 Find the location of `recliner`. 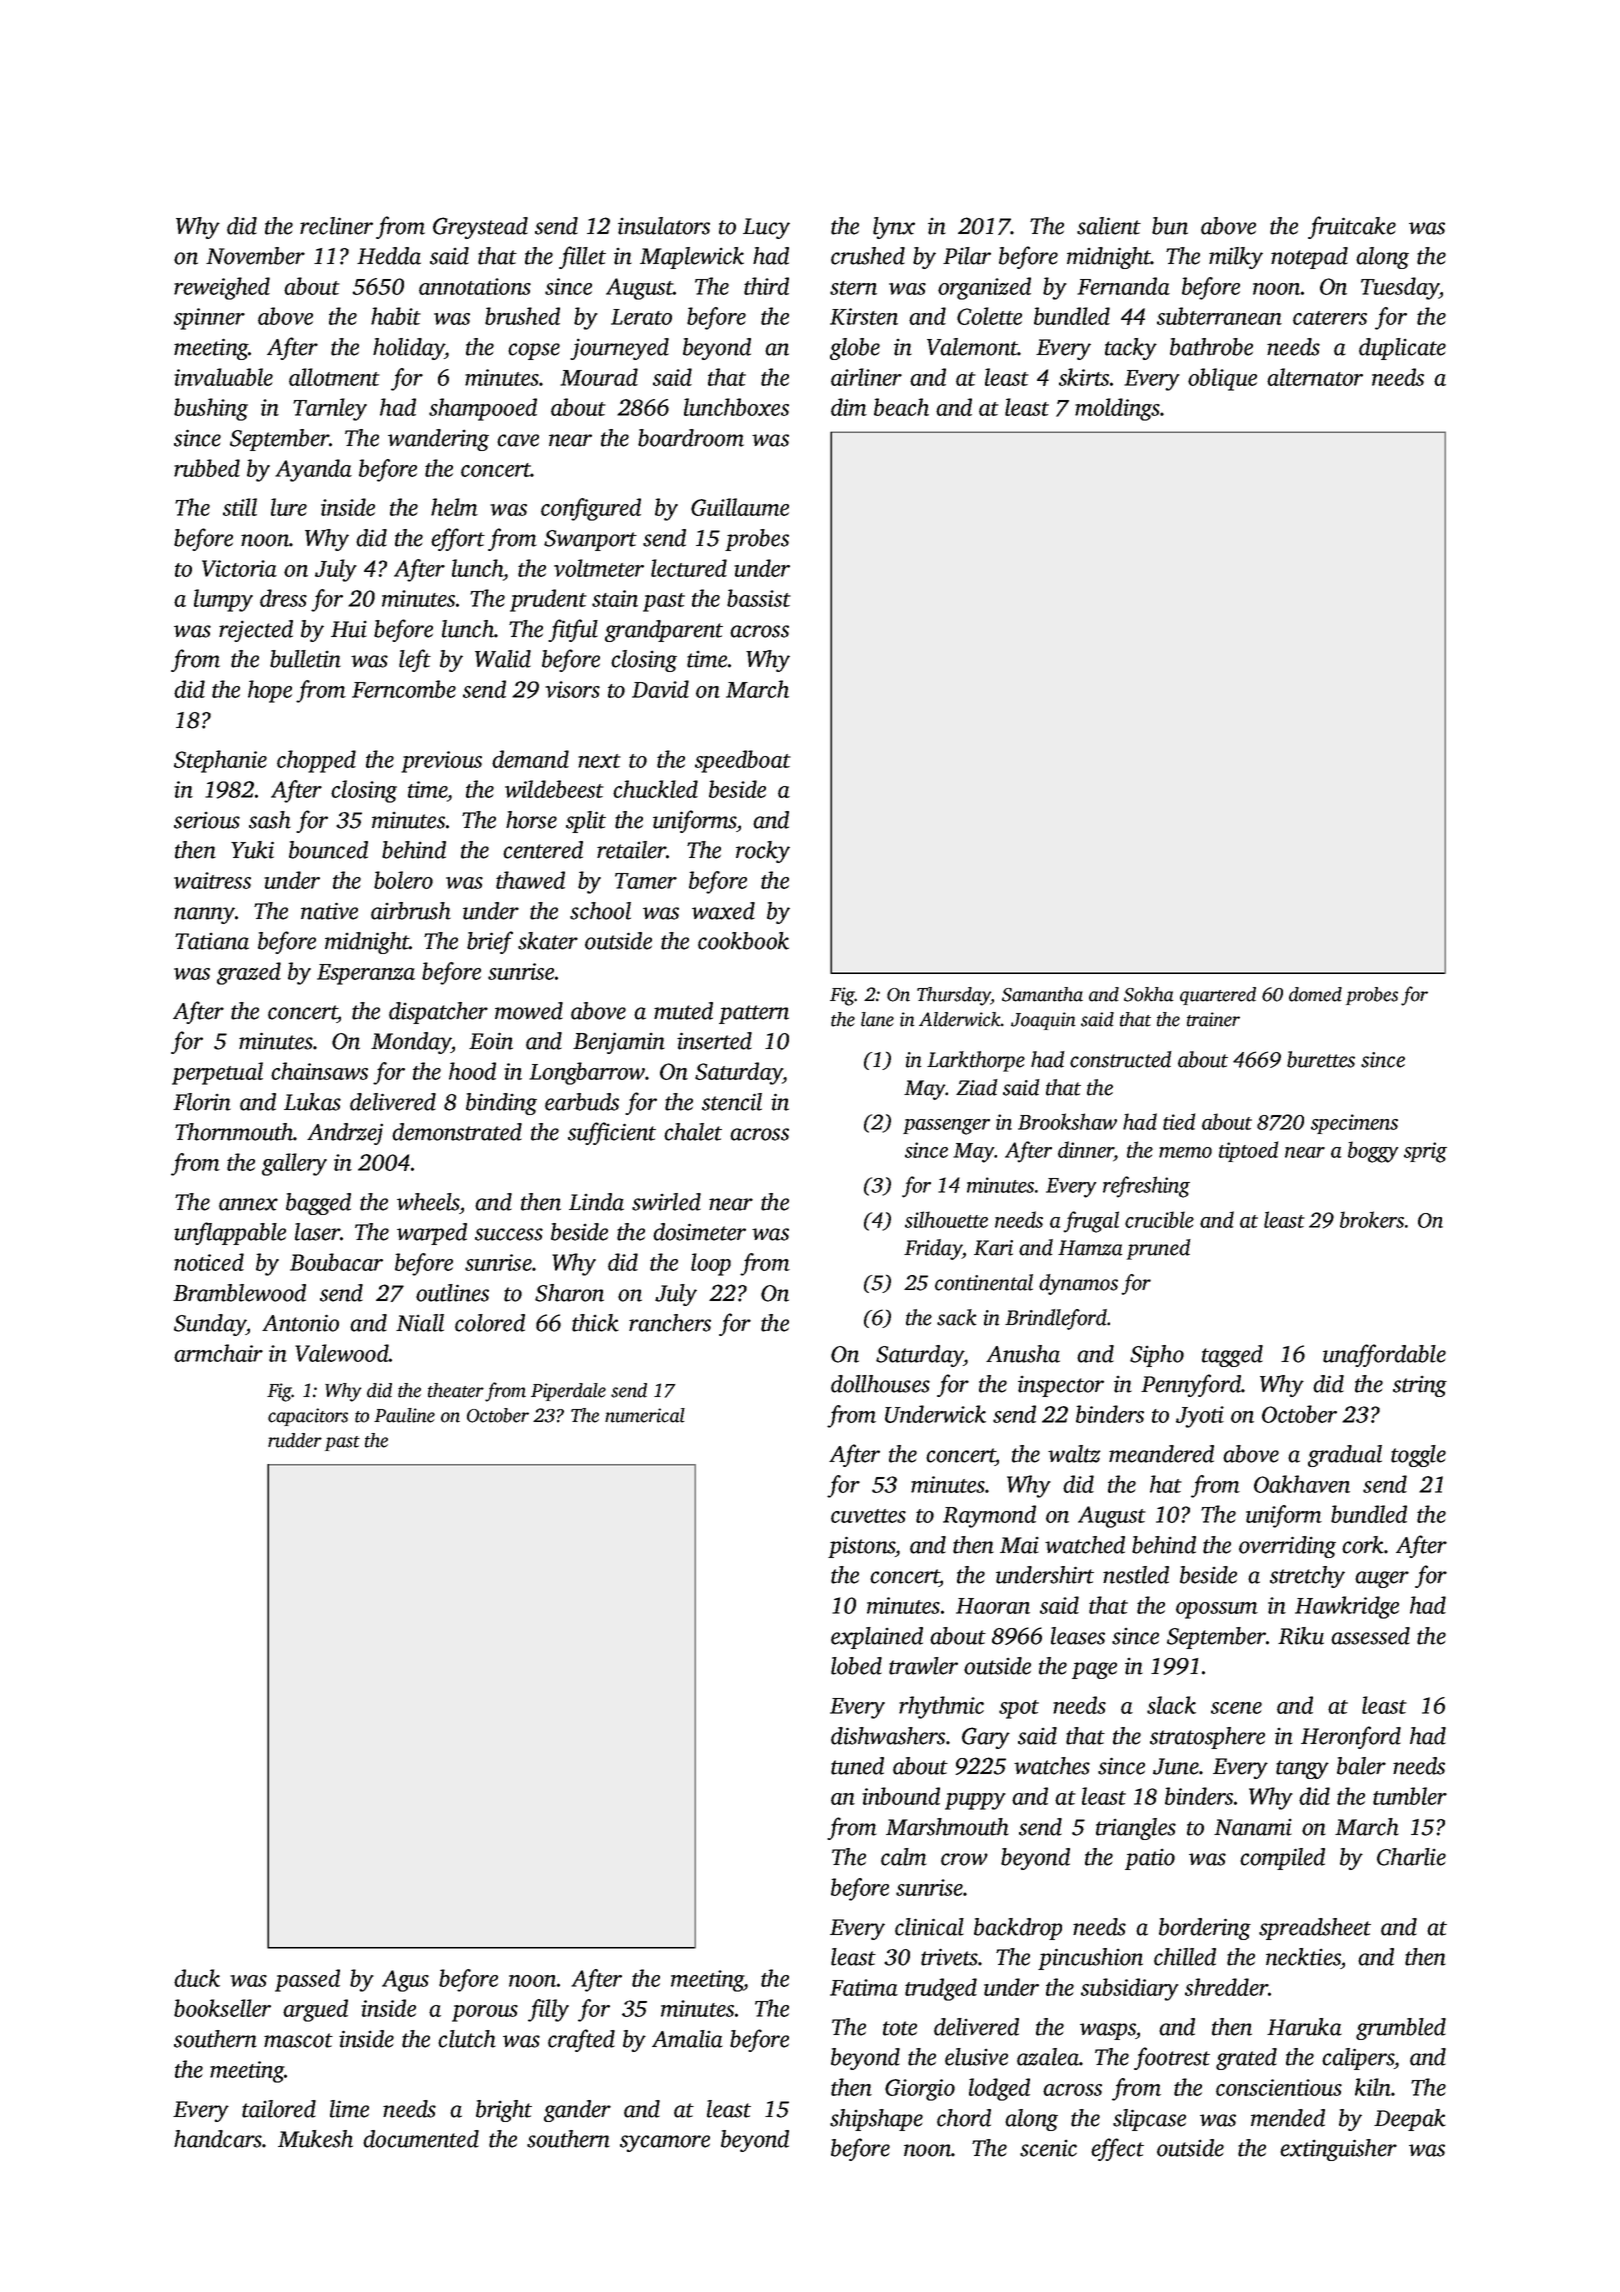

recliner is located at coordinates (336, 226).
